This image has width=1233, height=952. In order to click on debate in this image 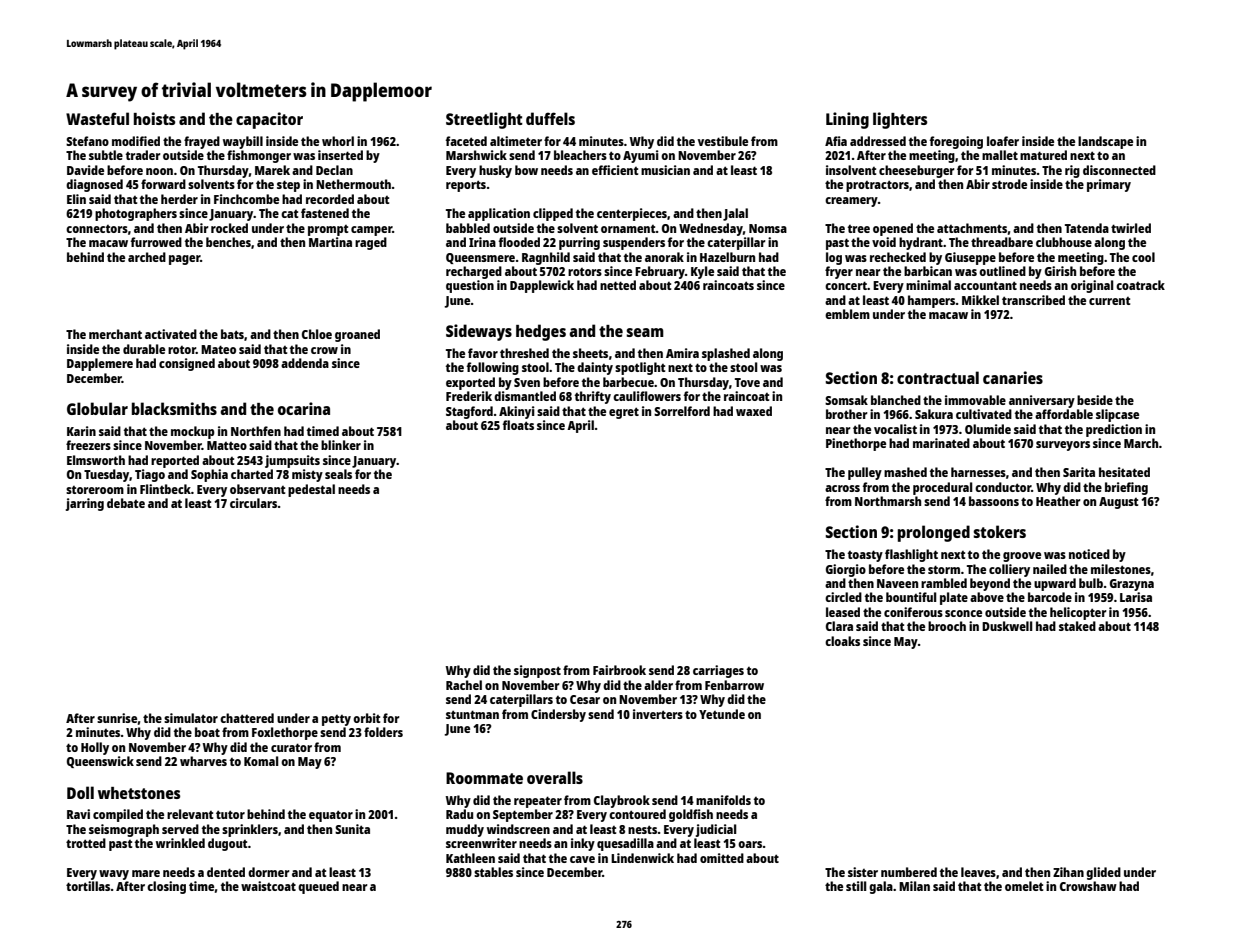, I will do `click(126, 503)`.
